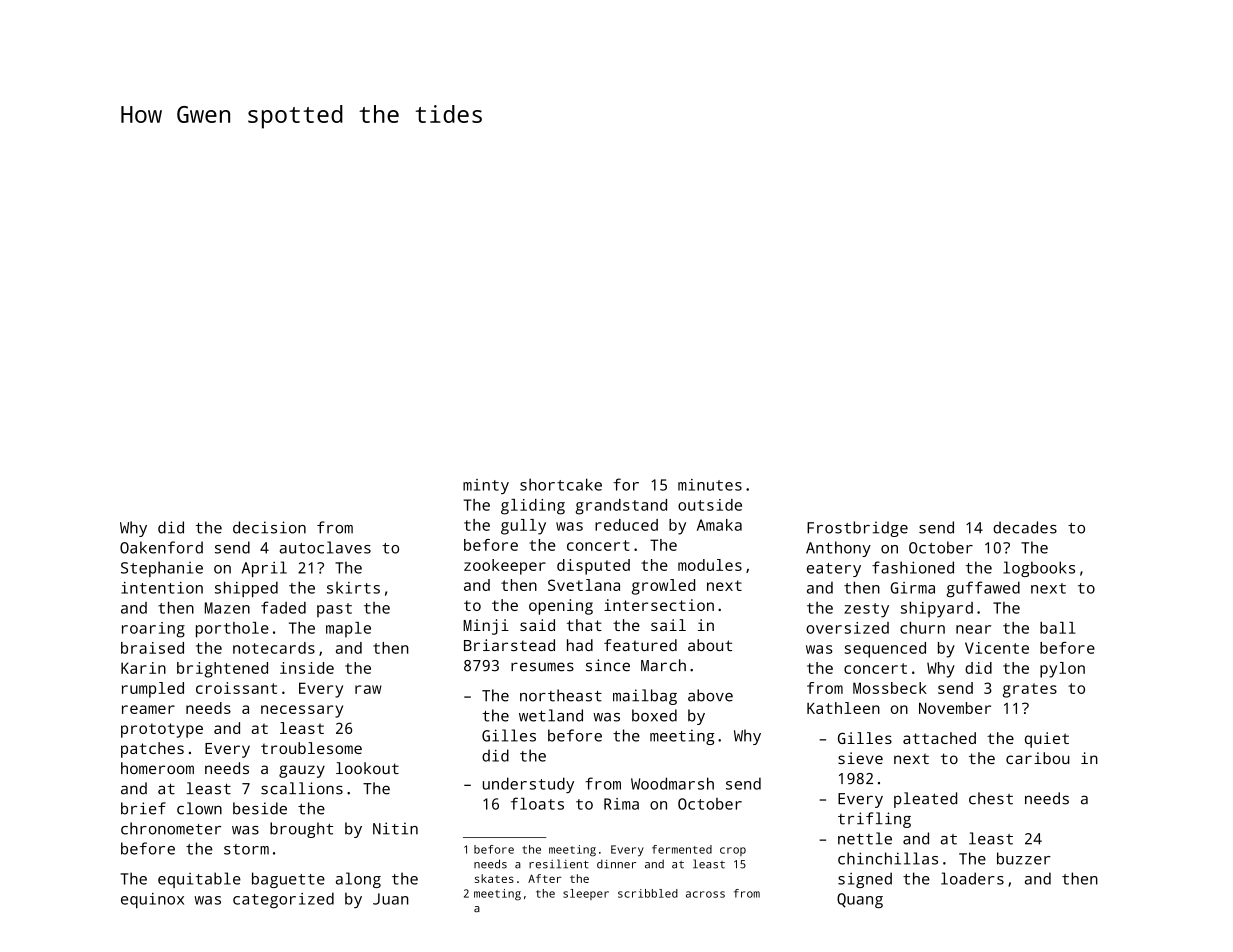 Image resolution: width=1233 pixels, height=952 pixels. What do you see at coordinates (668, 625) in the screenshot?
I see `sail` at bounding box center [668, 625].
